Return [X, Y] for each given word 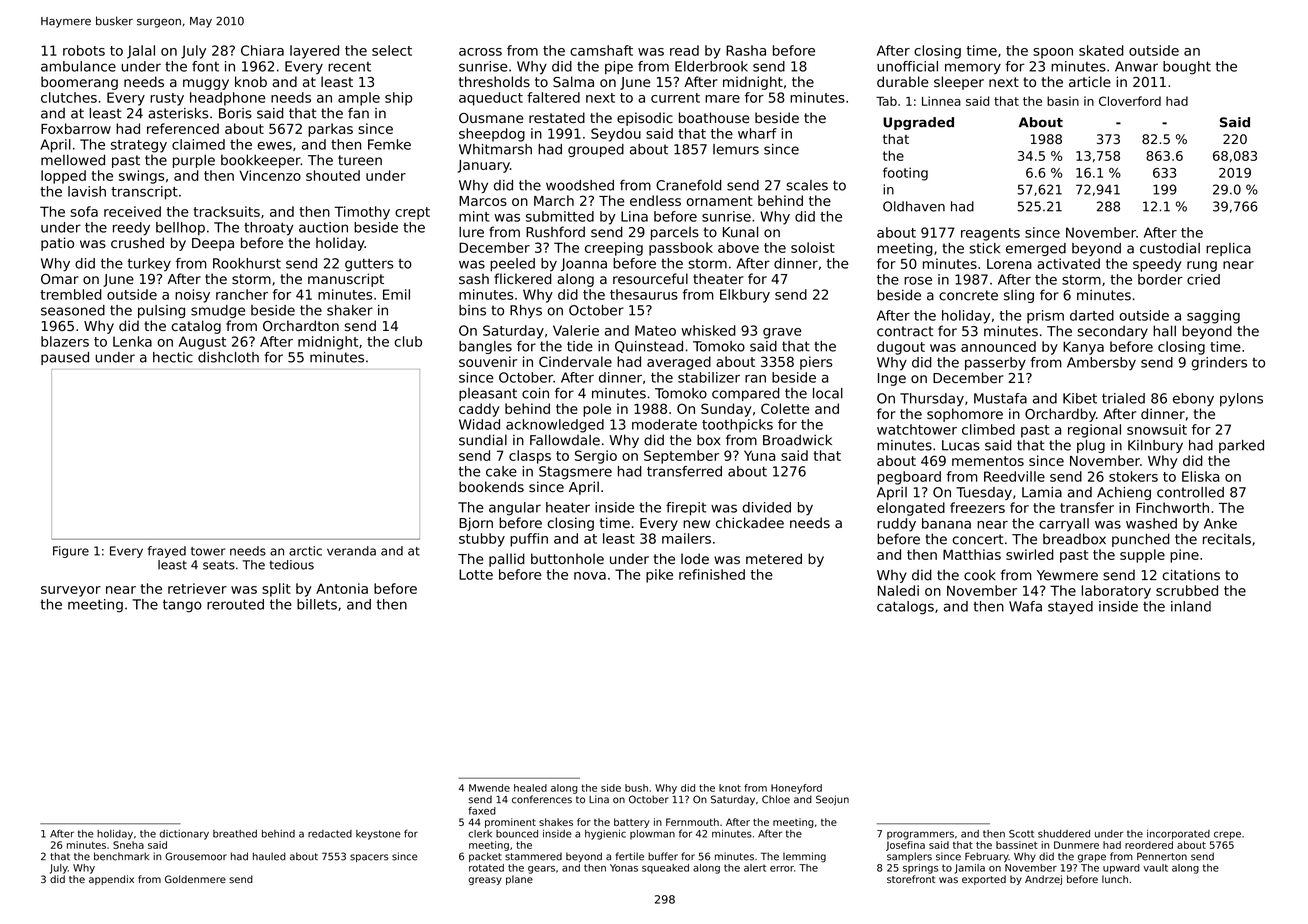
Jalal [141, 52]
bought [1187, 68]
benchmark [121, 856]
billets [317, 604]
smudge [218, 311]
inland [1191, 606]
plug [1091, 446]
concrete [968, 295]
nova [590, 576]
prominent [510, 823]
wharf [757, 133]
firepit [686, 508]
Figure [71, 552]
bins [472, 310]
